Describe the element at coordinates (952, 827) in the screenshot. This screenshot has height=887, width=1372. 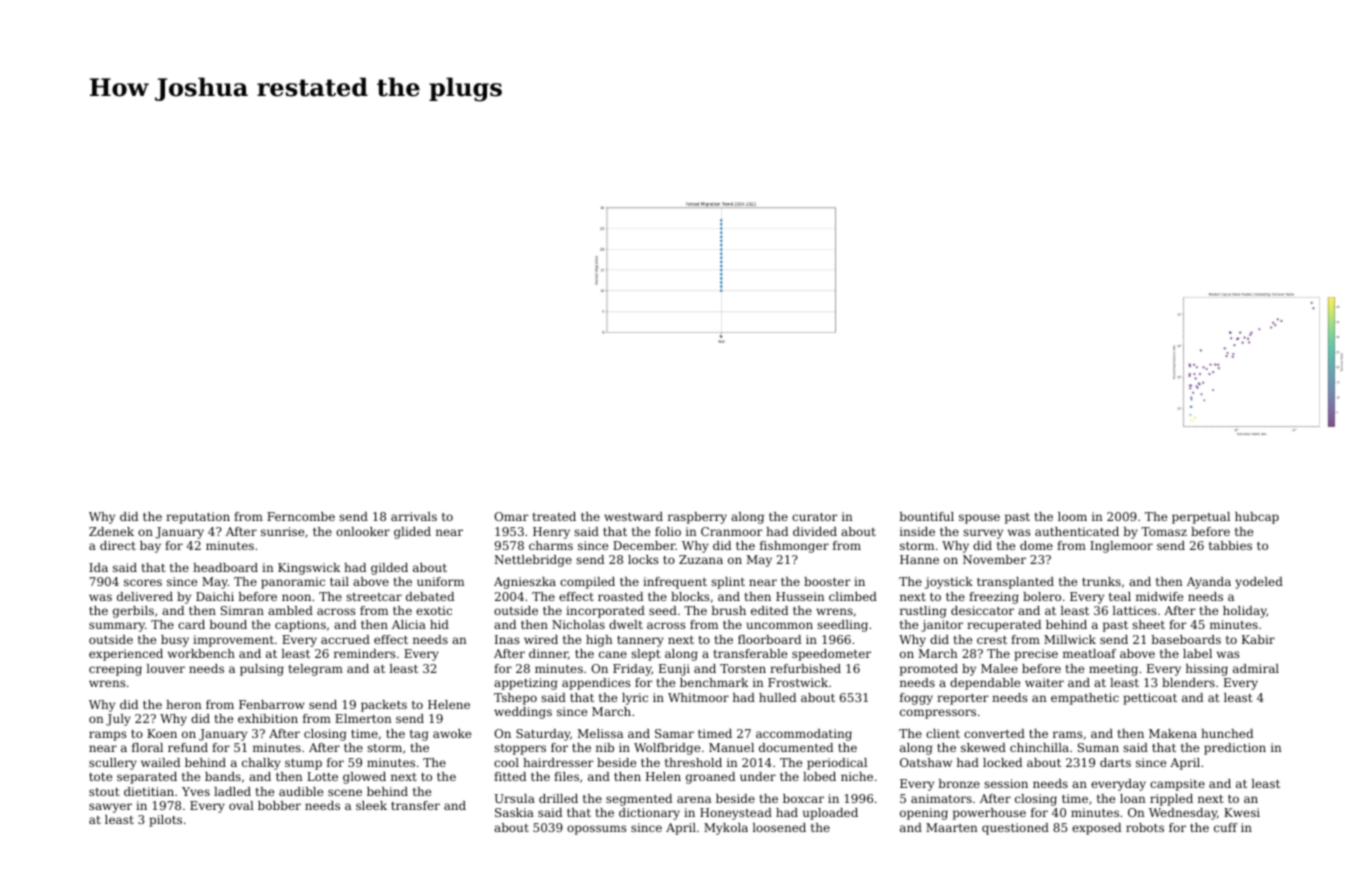
I see `Maarten` at that location.
